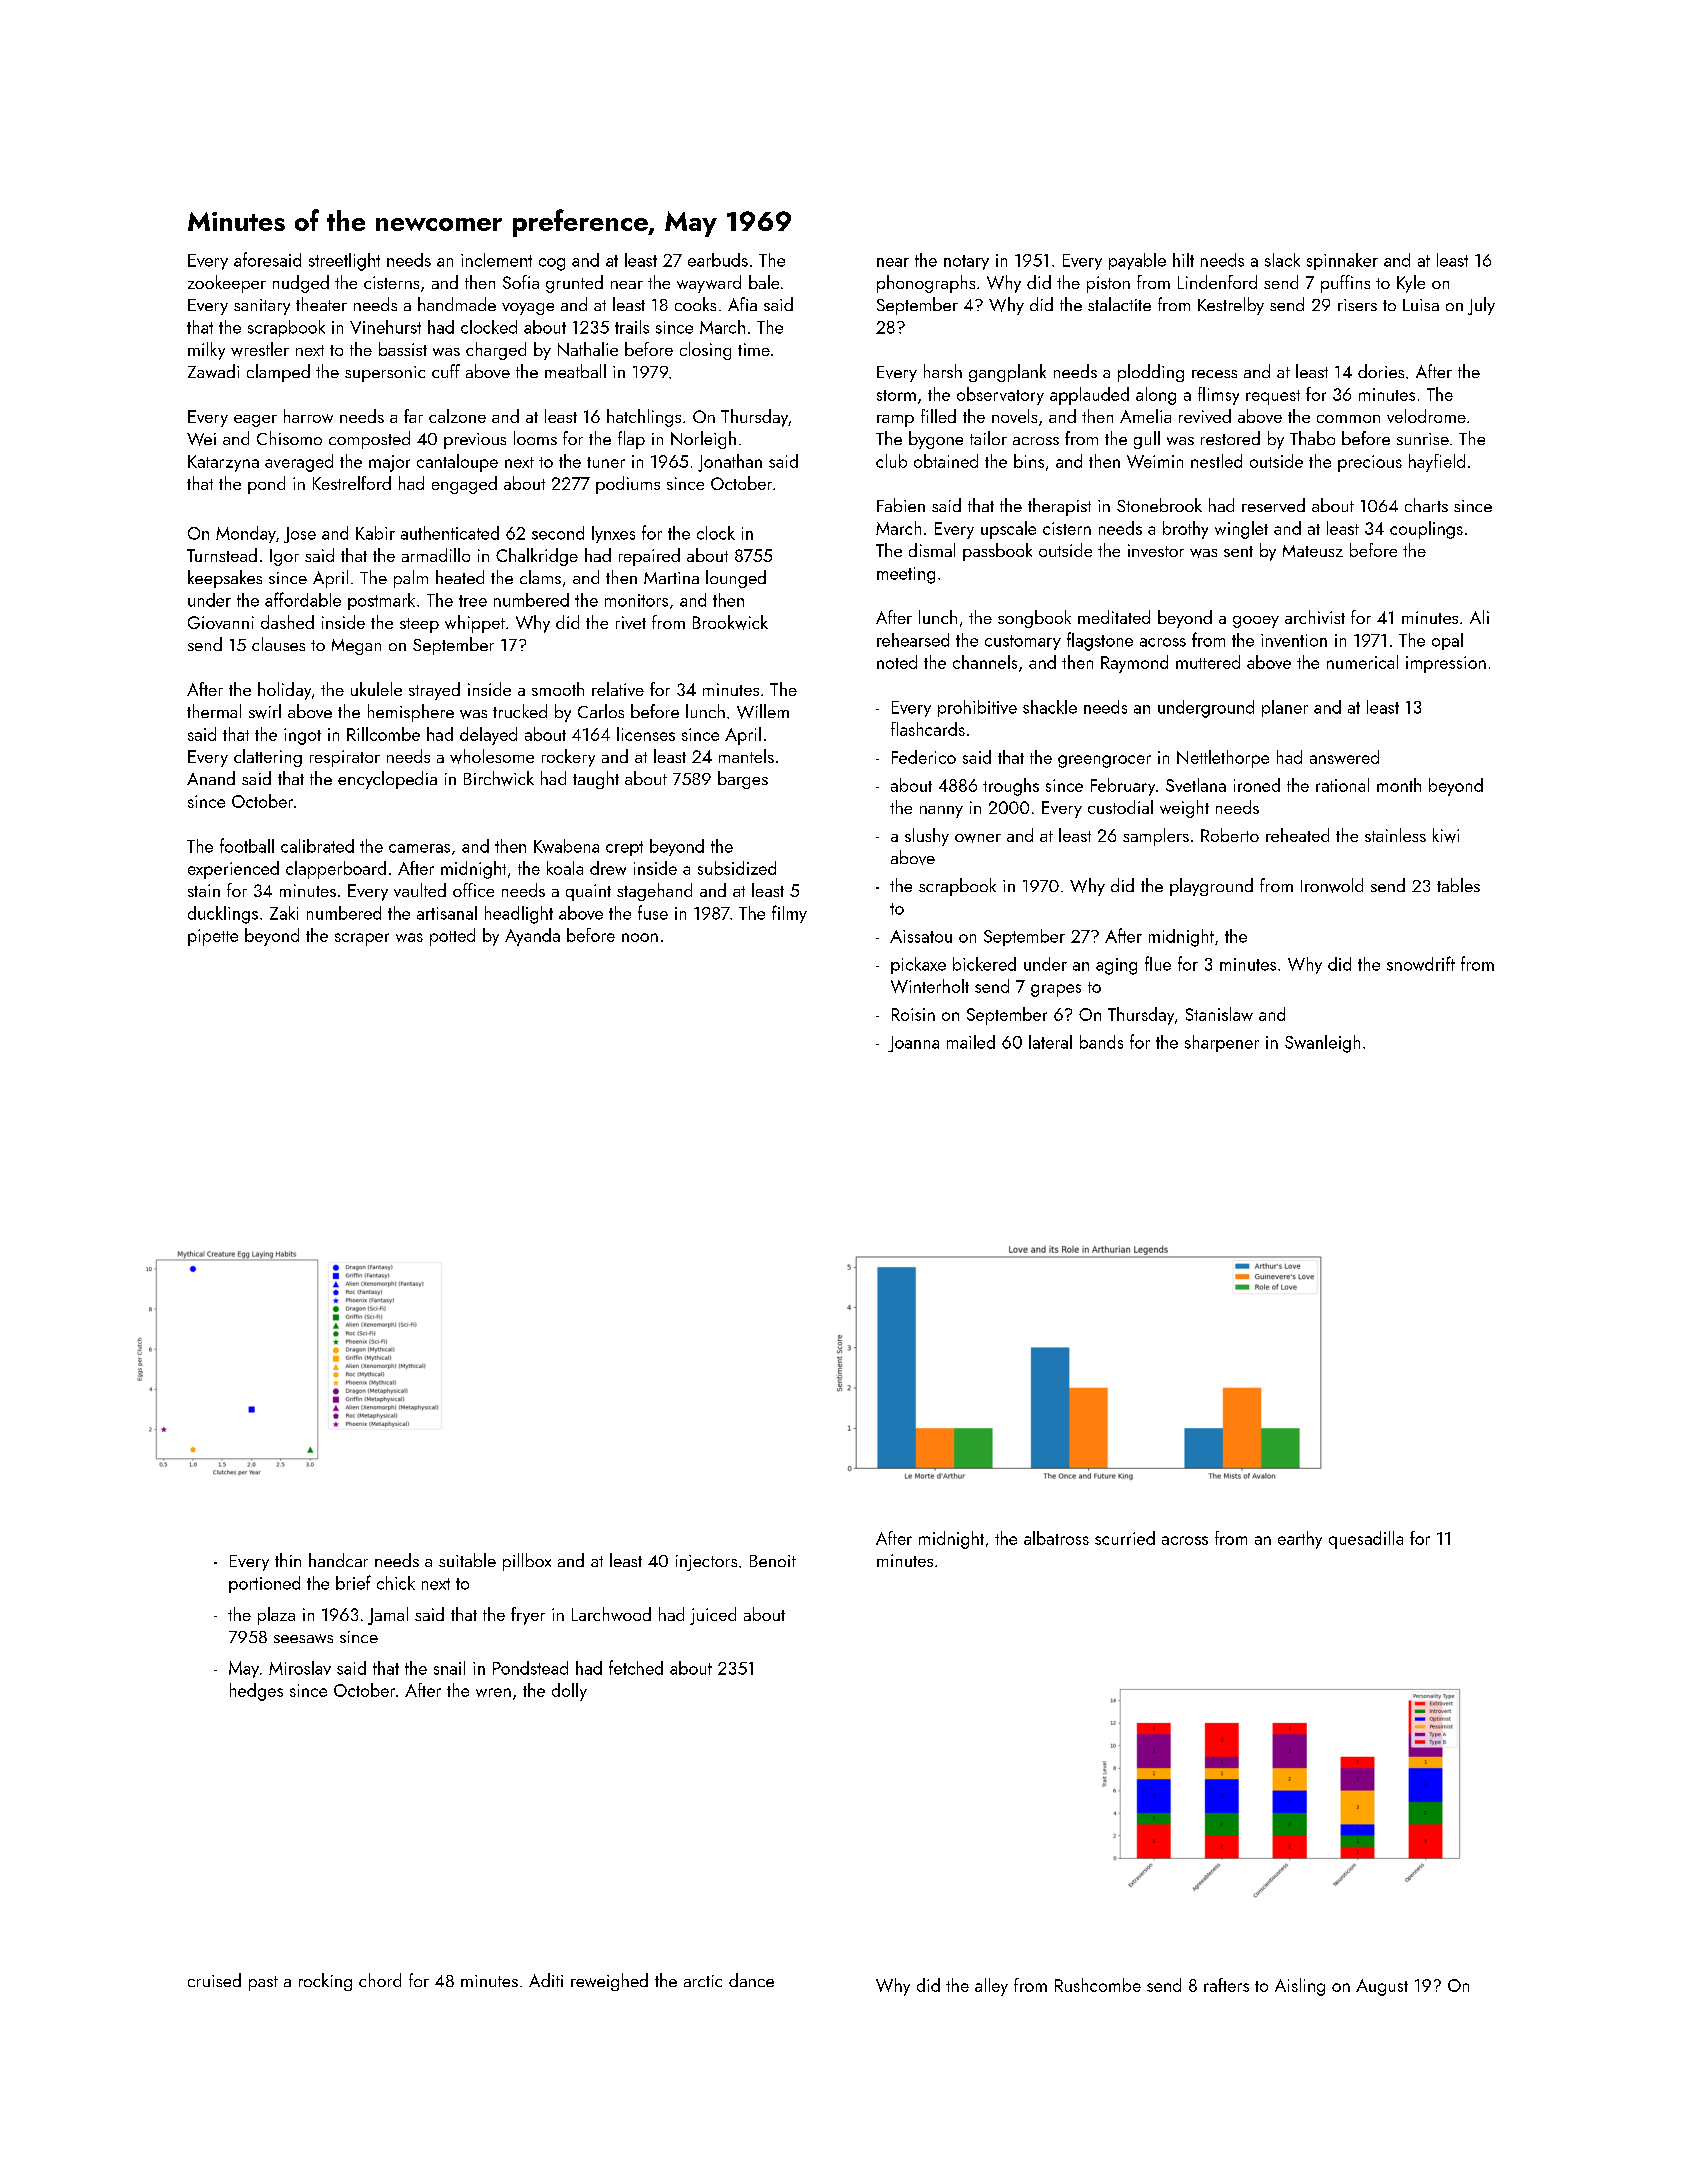  I want to click on alley, so click(991, 1987).
